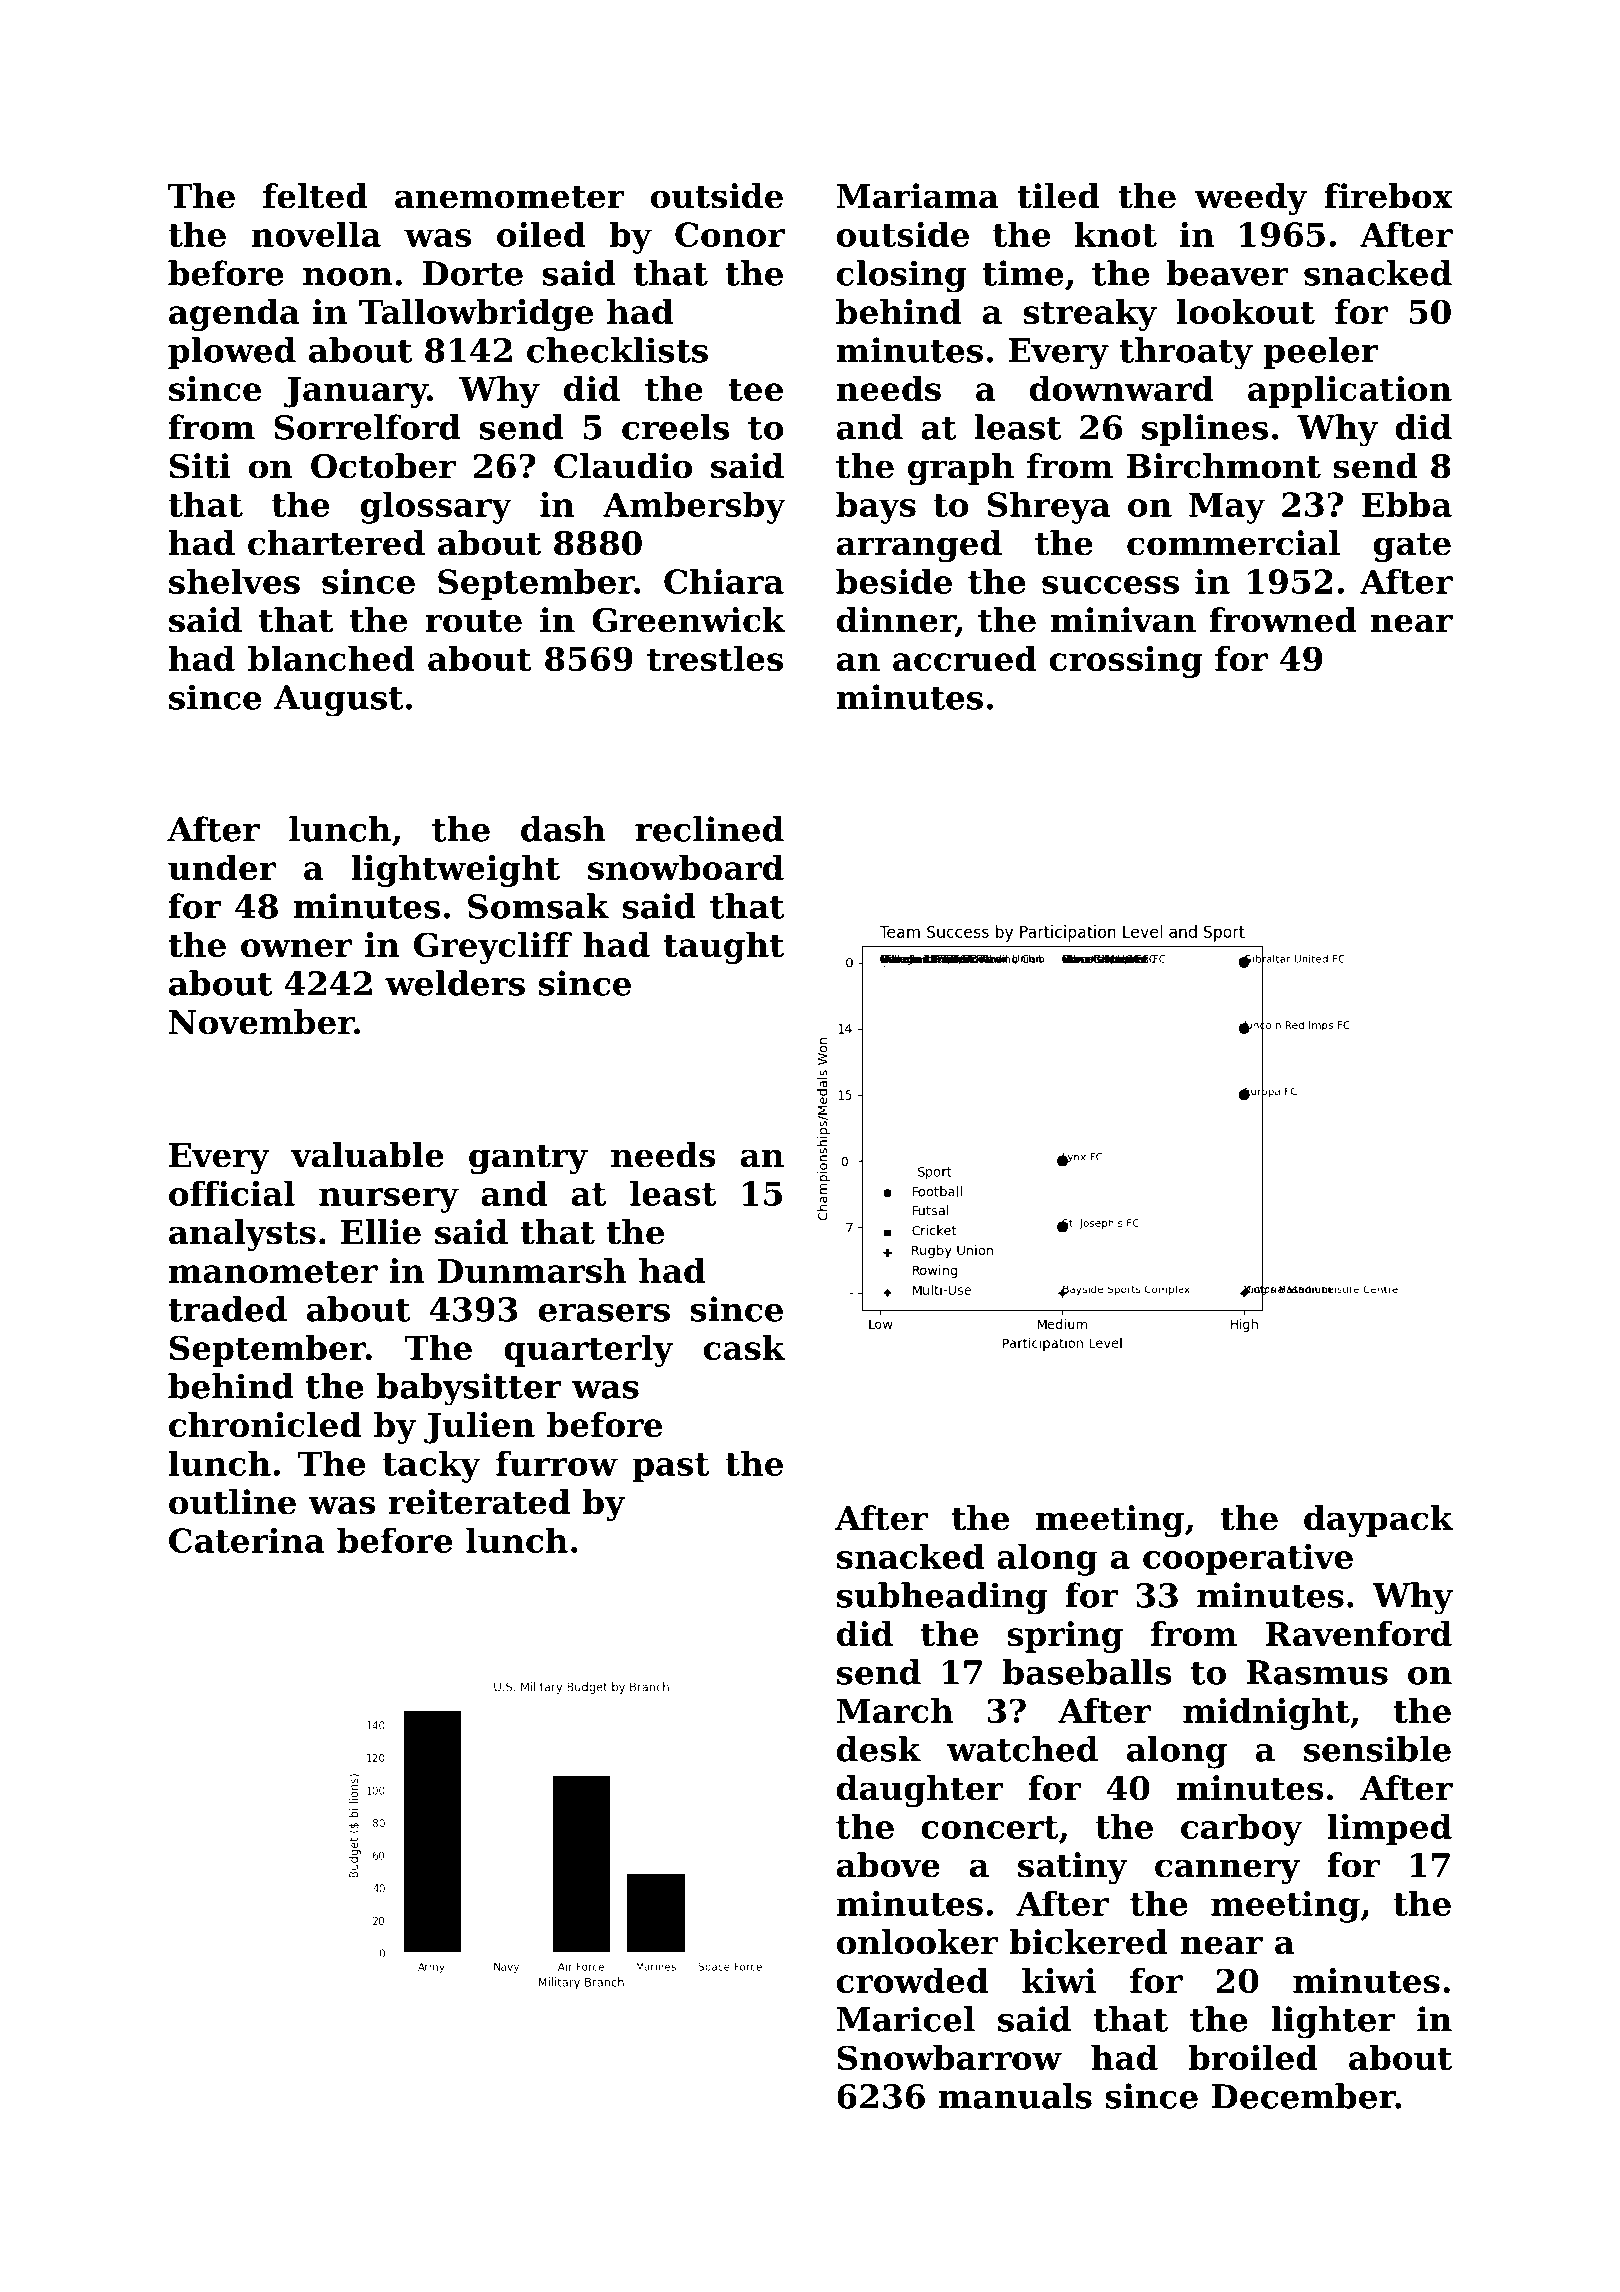 The height and width of the screenshot is (2292, 1620). What do you see at coordinates (879, 1749) in the screenshot?
I see `desk` at bounding box center [879, 1749].
